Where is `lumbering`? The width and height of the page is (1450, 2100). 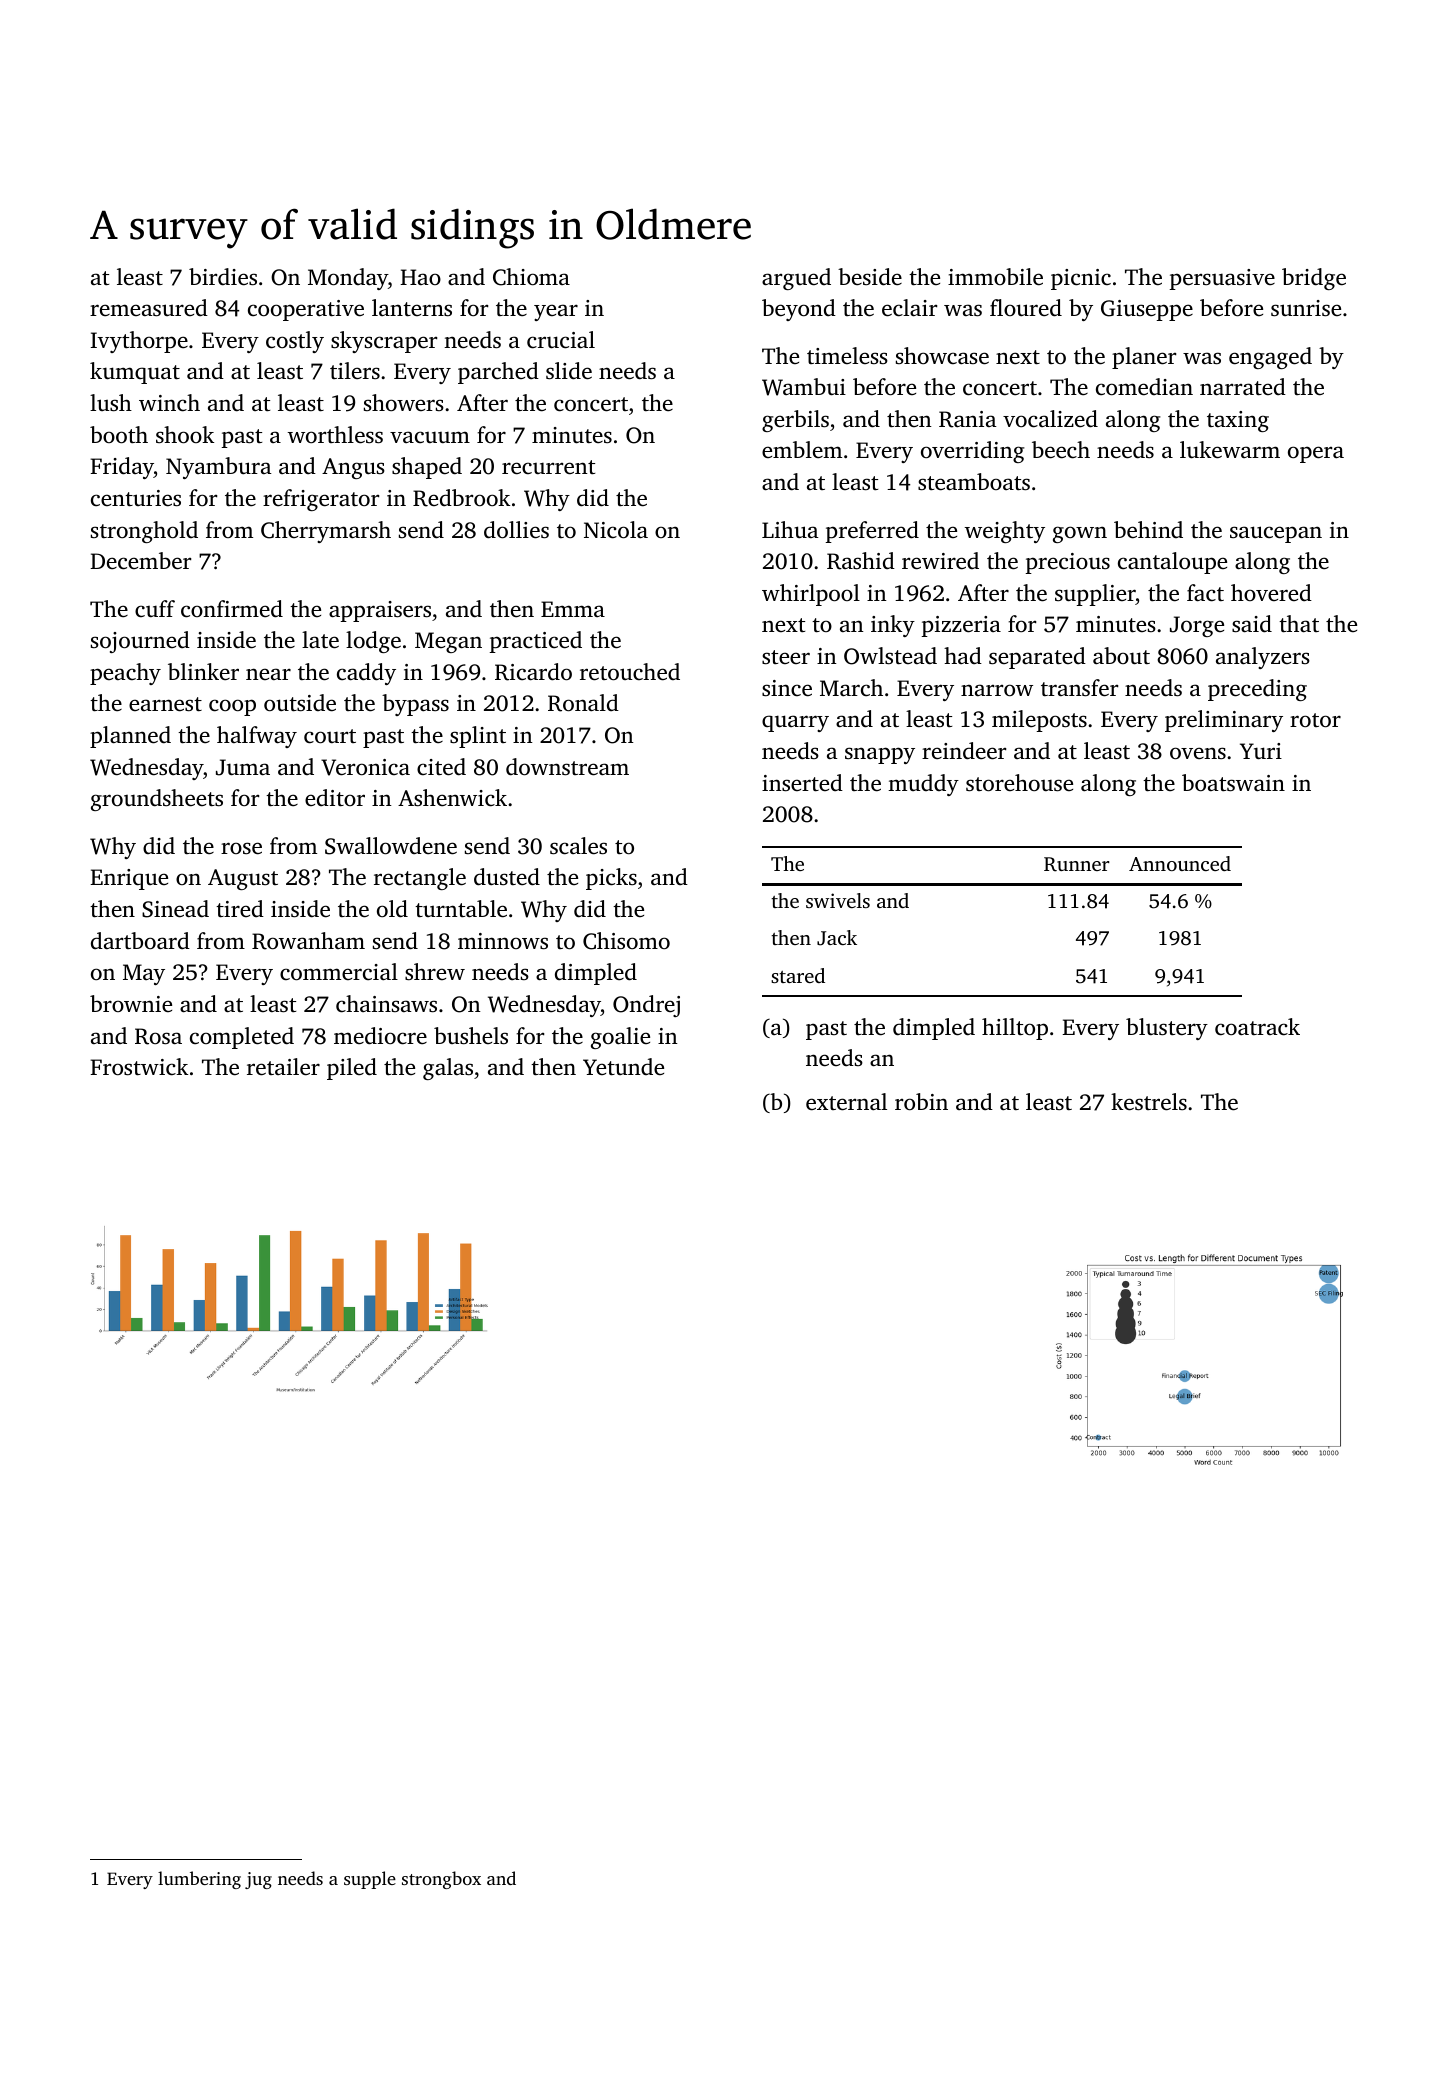 lumbering is located at coordinates (199, 1880).
